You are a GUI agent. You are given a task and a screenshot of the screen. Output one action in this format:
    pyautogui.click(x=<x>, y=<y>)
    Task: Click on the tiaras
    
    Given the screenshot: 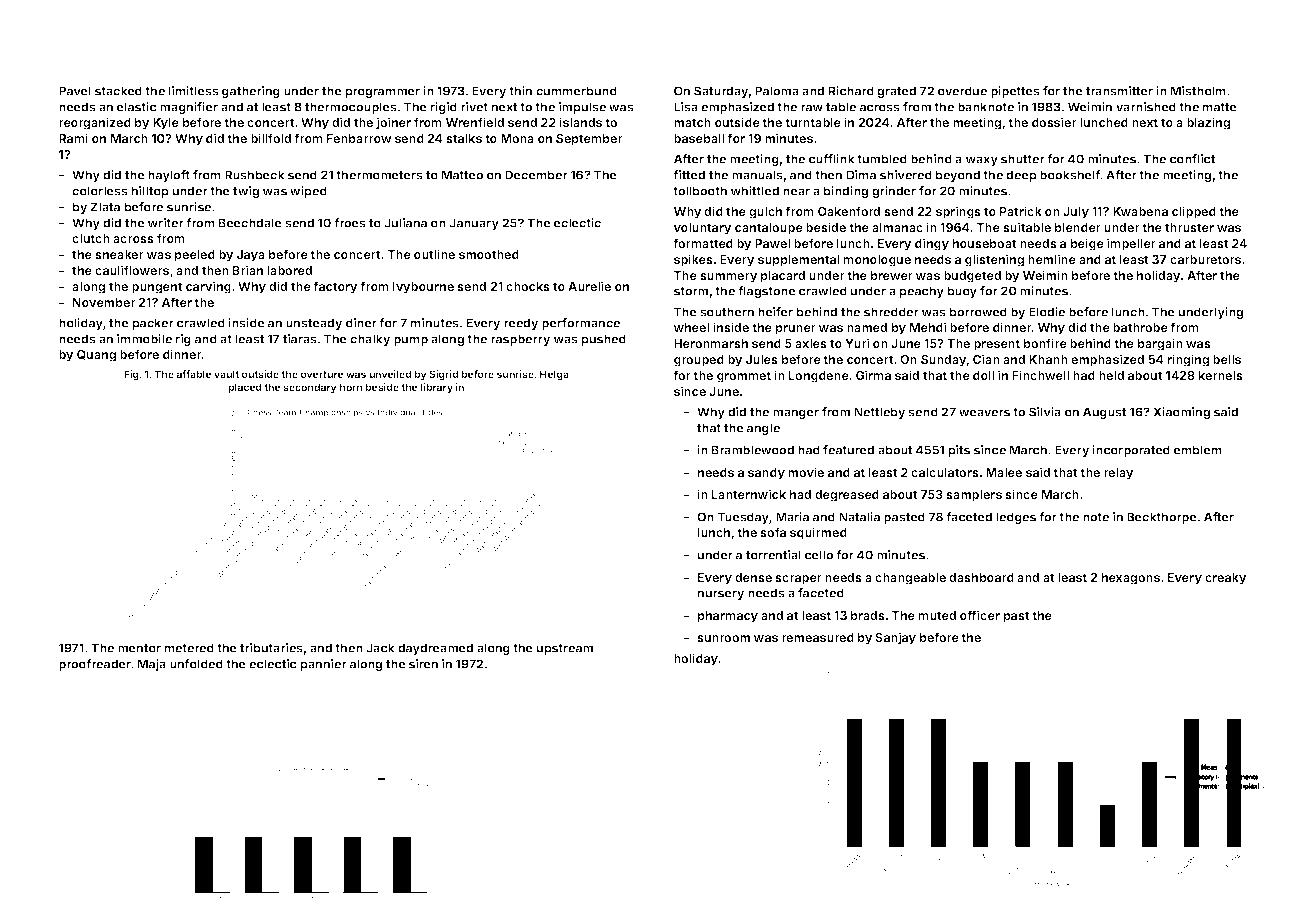 What is the action you would take?
    pyautogui.click(x=300, y=339)
